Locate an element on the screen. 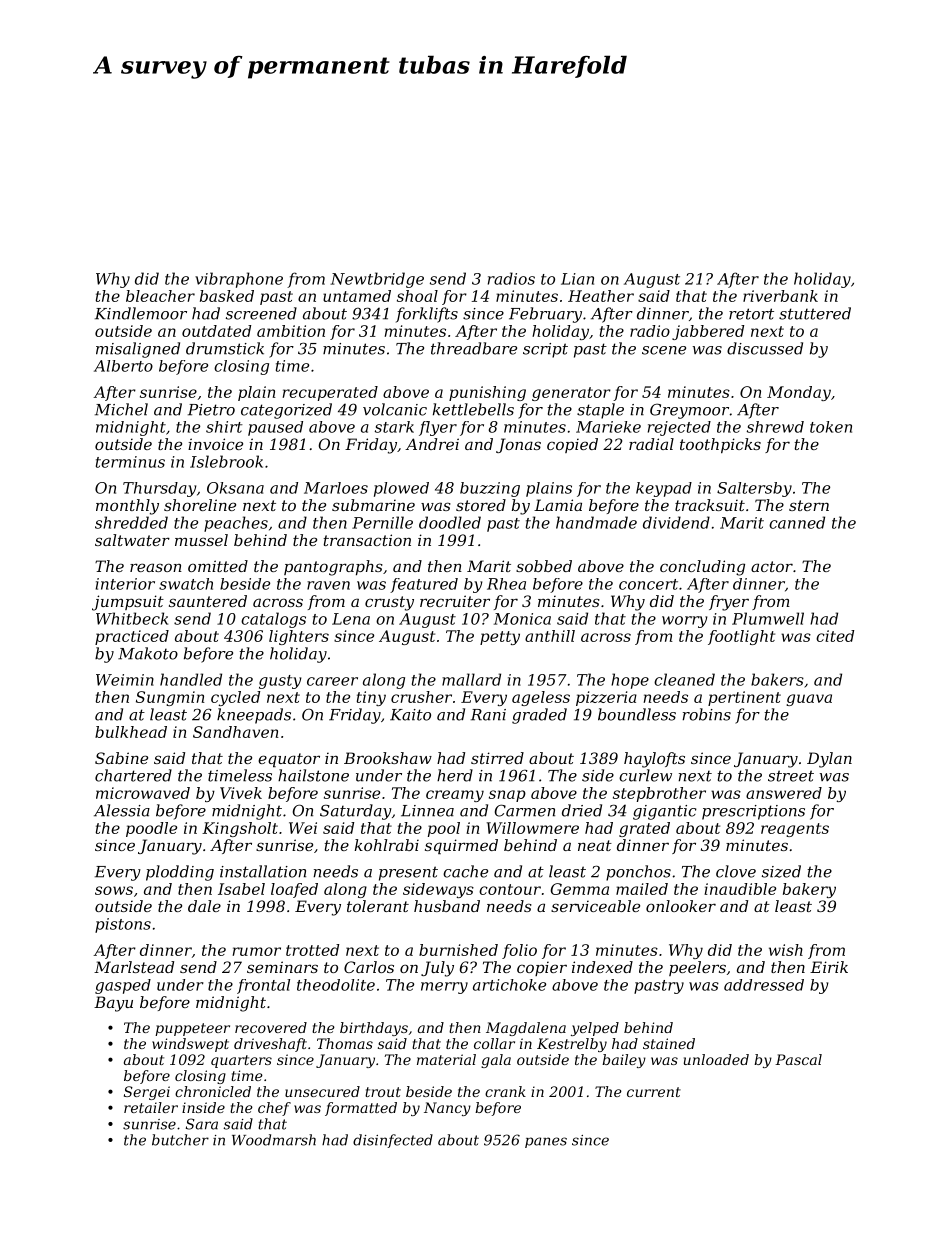  jabbered is located at coordinates (708, 332).
